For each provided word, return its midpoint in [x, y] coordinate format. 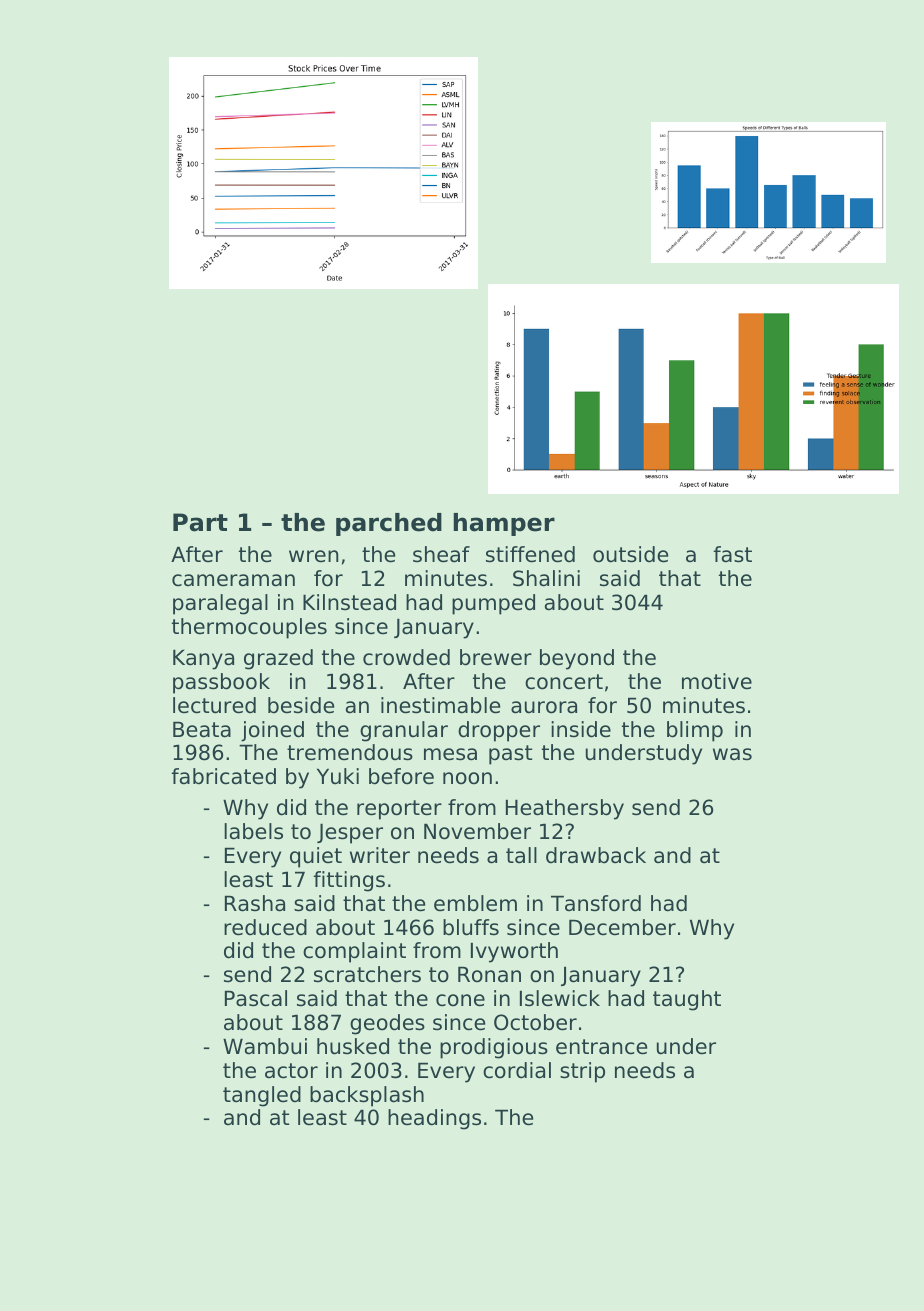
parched [389, 524]
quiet [316, 857]
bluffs [471, 927]
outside [630, 554]
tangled [262, 1096]
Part [200, 522]
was [732, 754]
